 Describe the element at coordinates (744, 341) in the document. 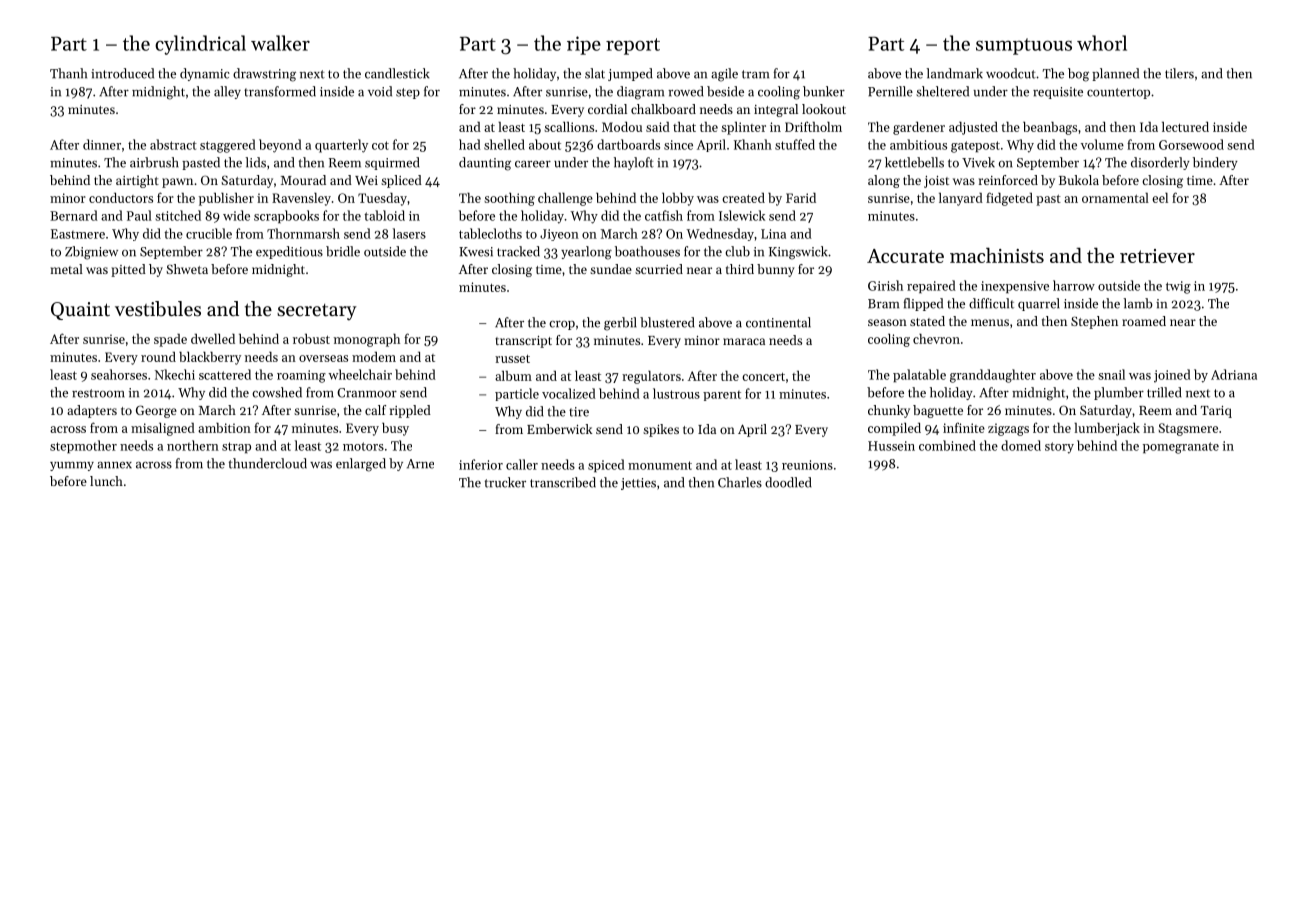

I see `maraca` at that location.
